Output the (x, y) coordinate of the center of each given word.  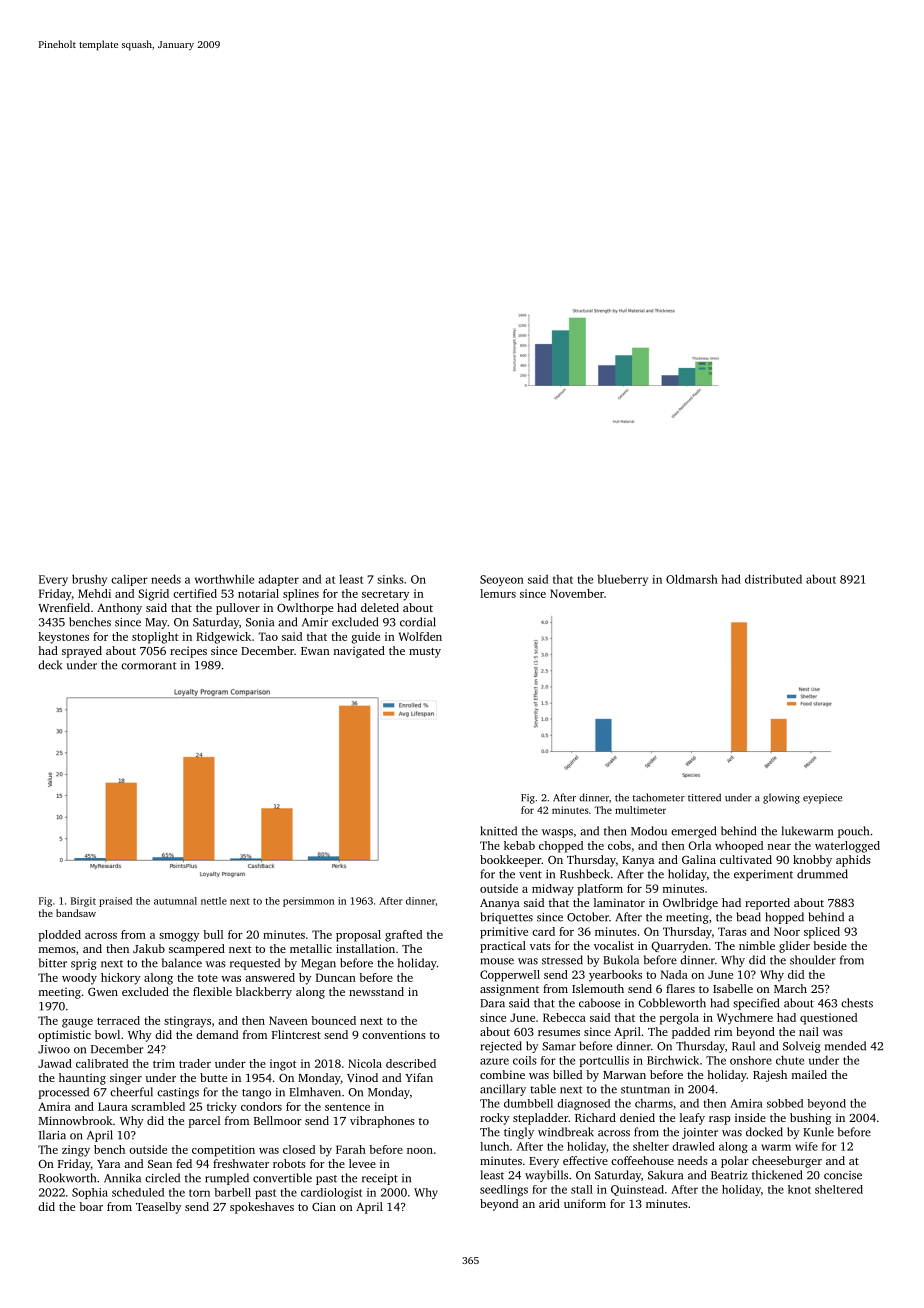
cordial (418, 622)
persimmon (308, 902)
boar (91, 1206)
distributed (773, 579)
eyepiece (822, 799)
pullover (238, 609)
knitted (499, 831)
